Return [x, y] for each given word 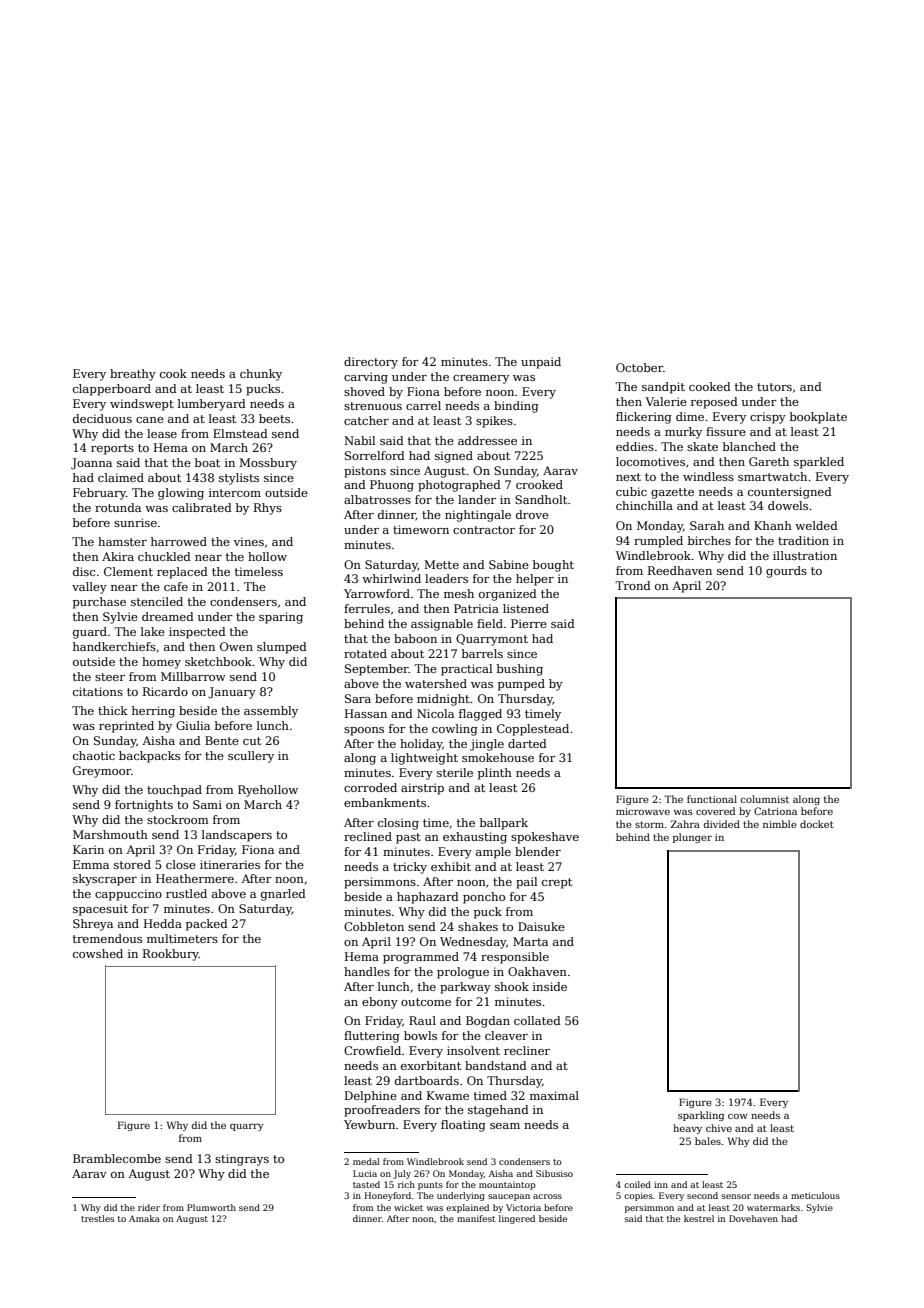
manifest [476, 1218]
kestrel [699, 1218]
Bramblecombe [117, 1158]
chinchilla [644, 505]
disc [84, 571]
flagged [480, 715]
